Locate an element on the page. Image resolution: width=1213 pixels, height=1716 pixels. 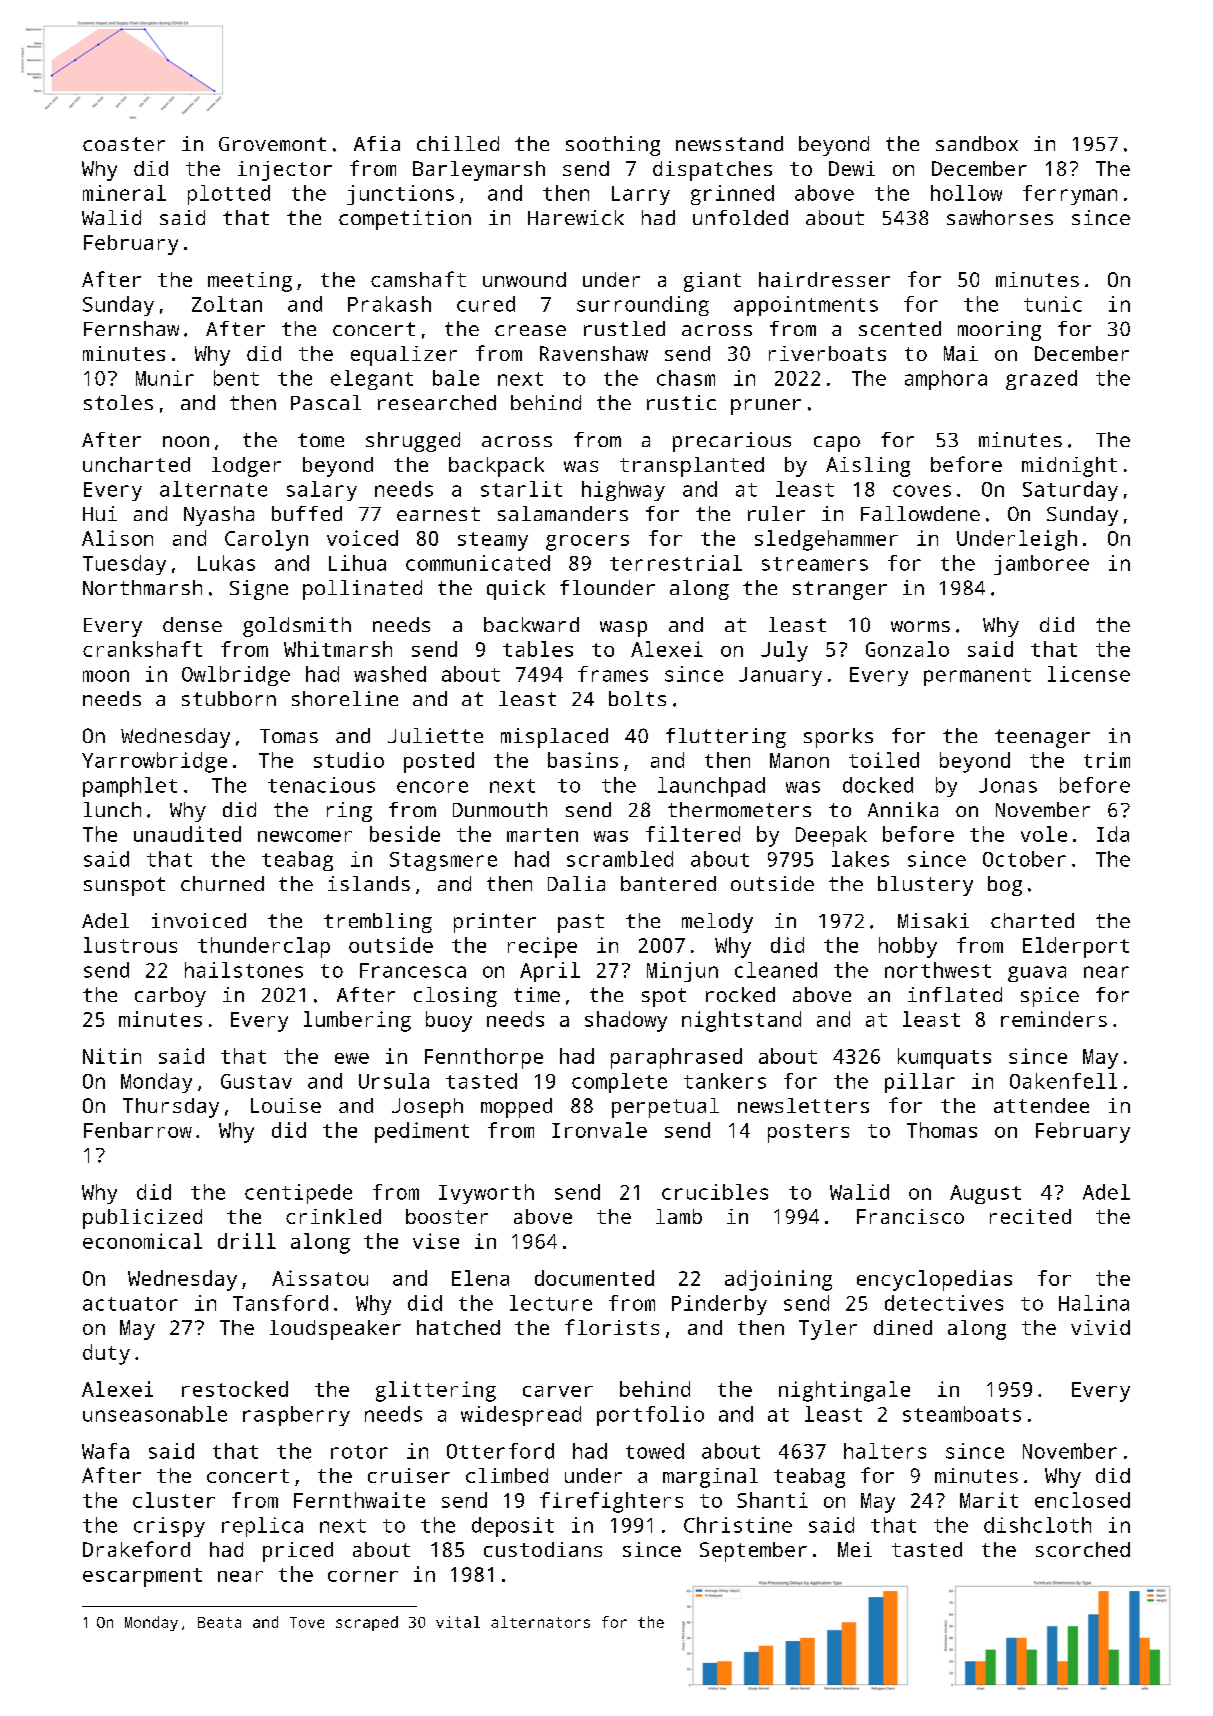
Grovemont is located at coordinates (272, 144).
